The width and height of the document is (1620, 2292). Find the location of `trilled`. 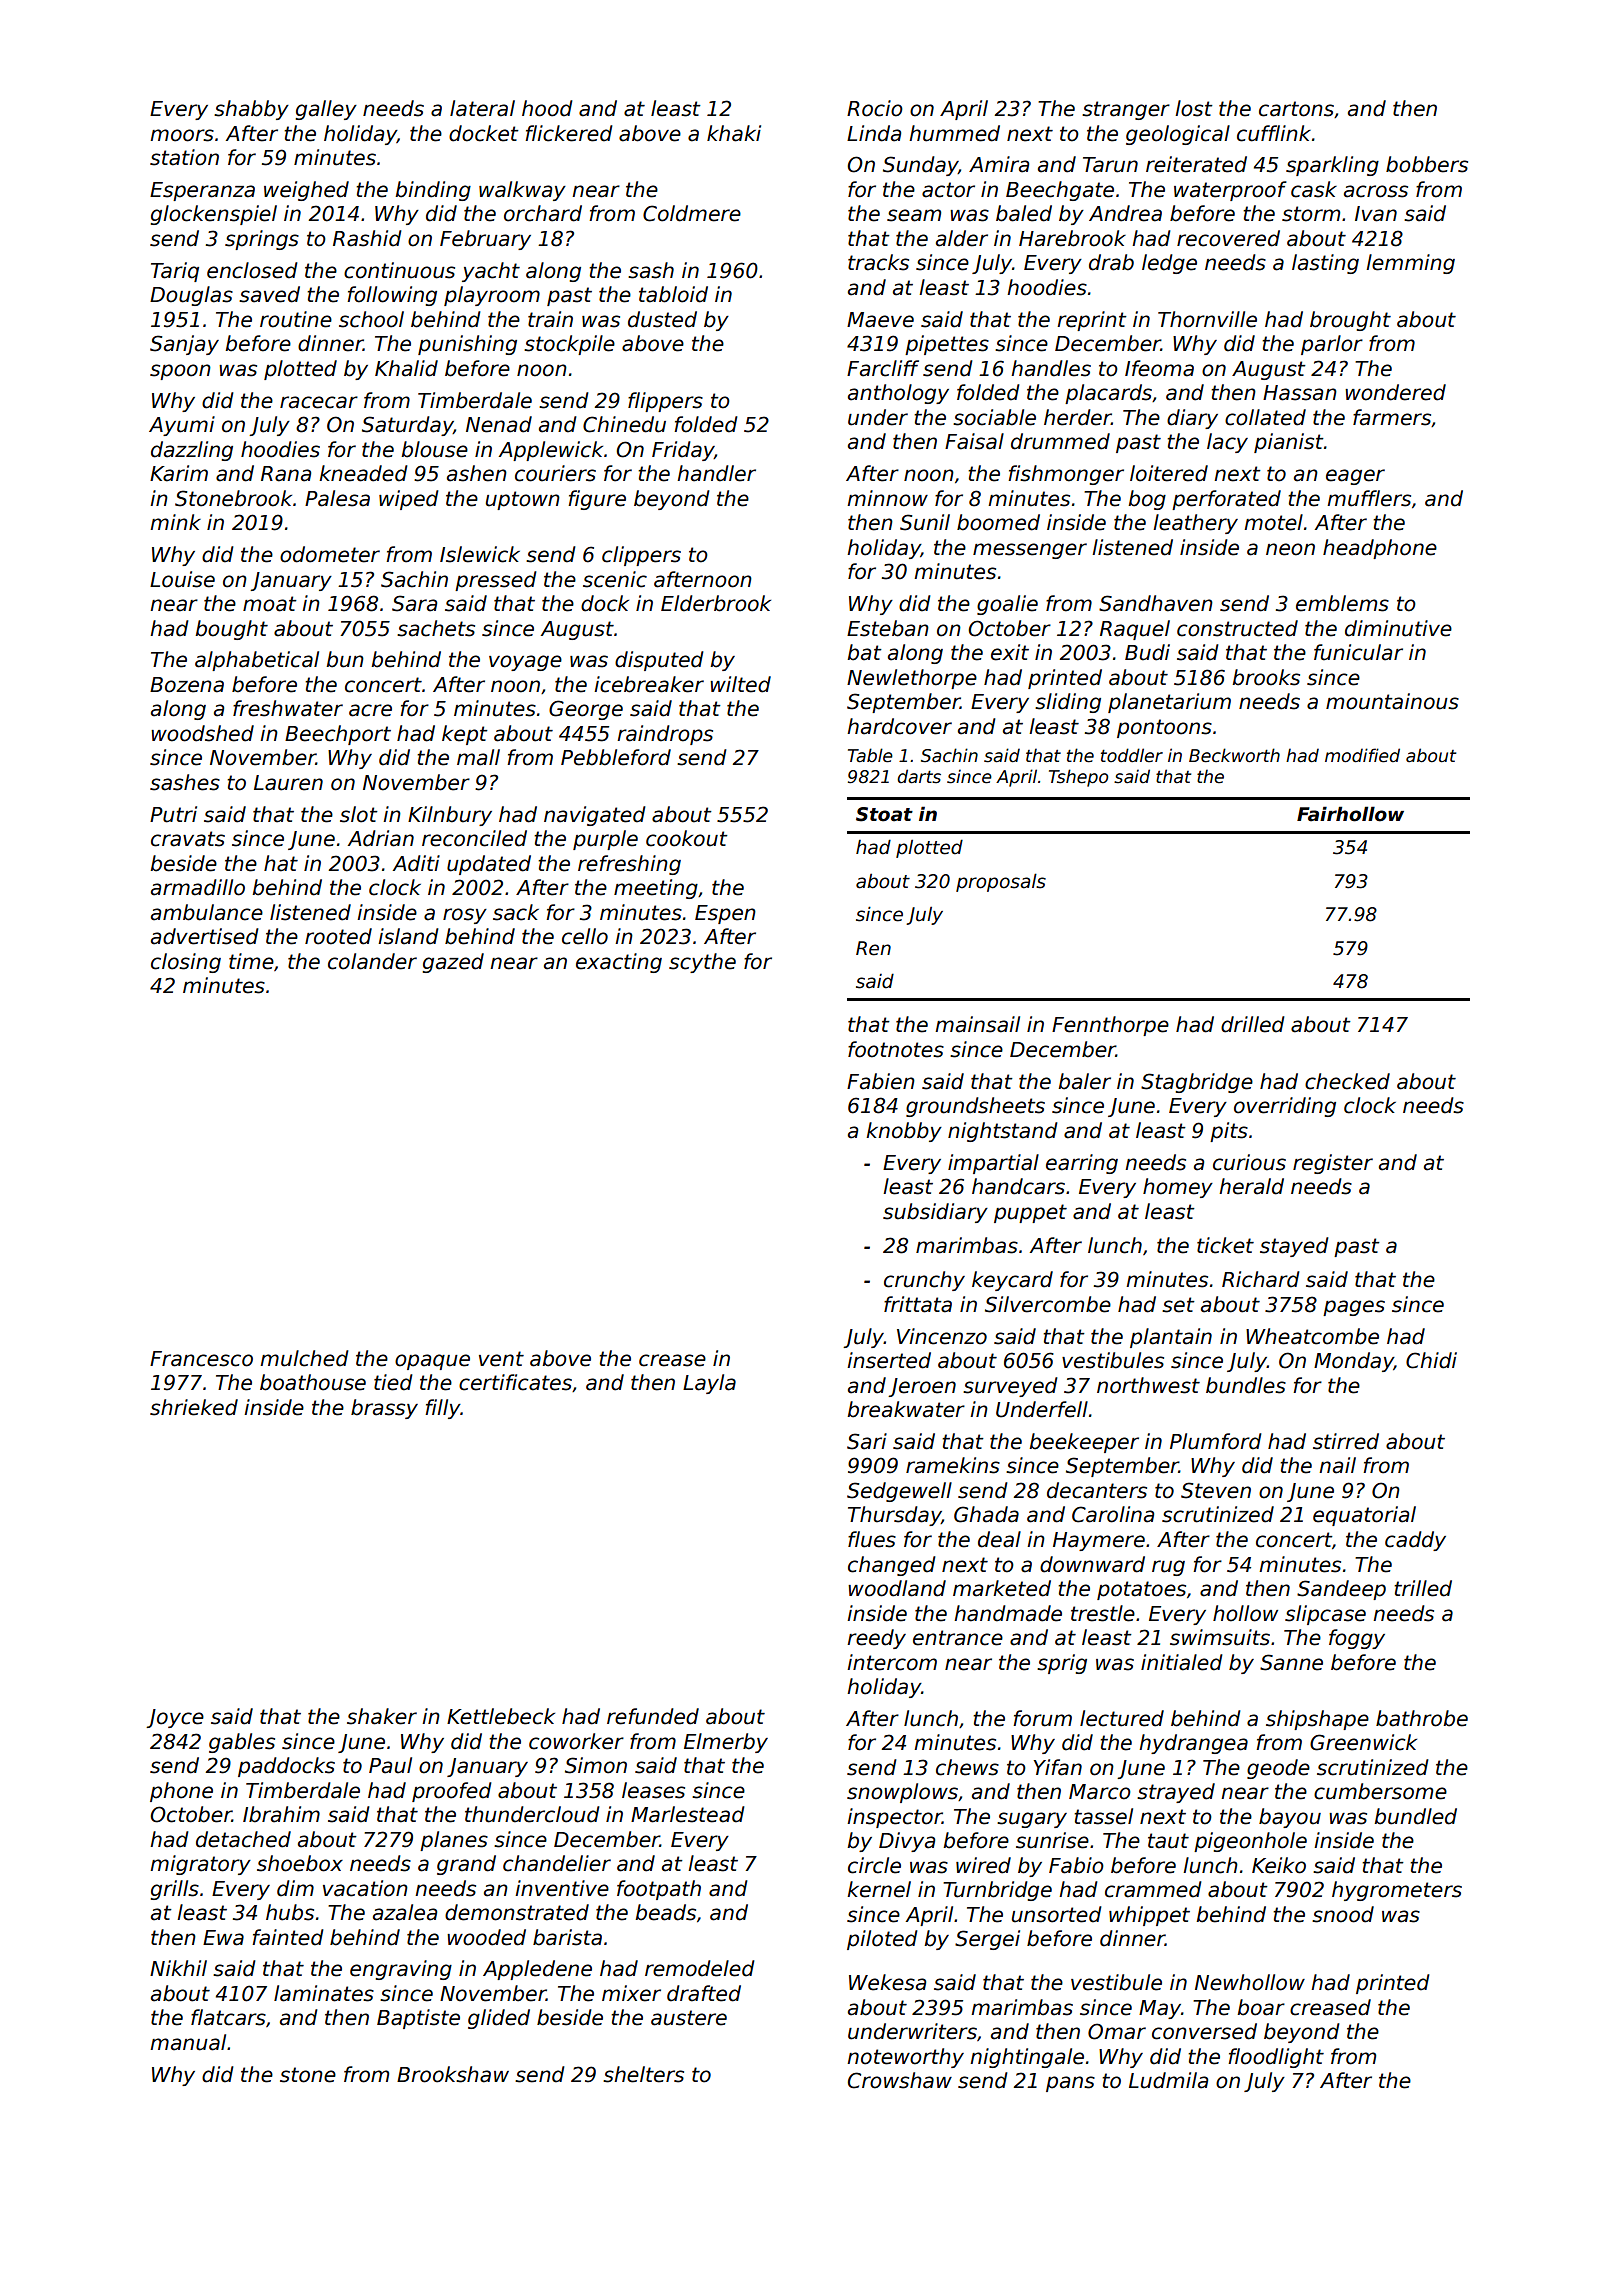

trilled is located at coordinates (1423, 1588).
